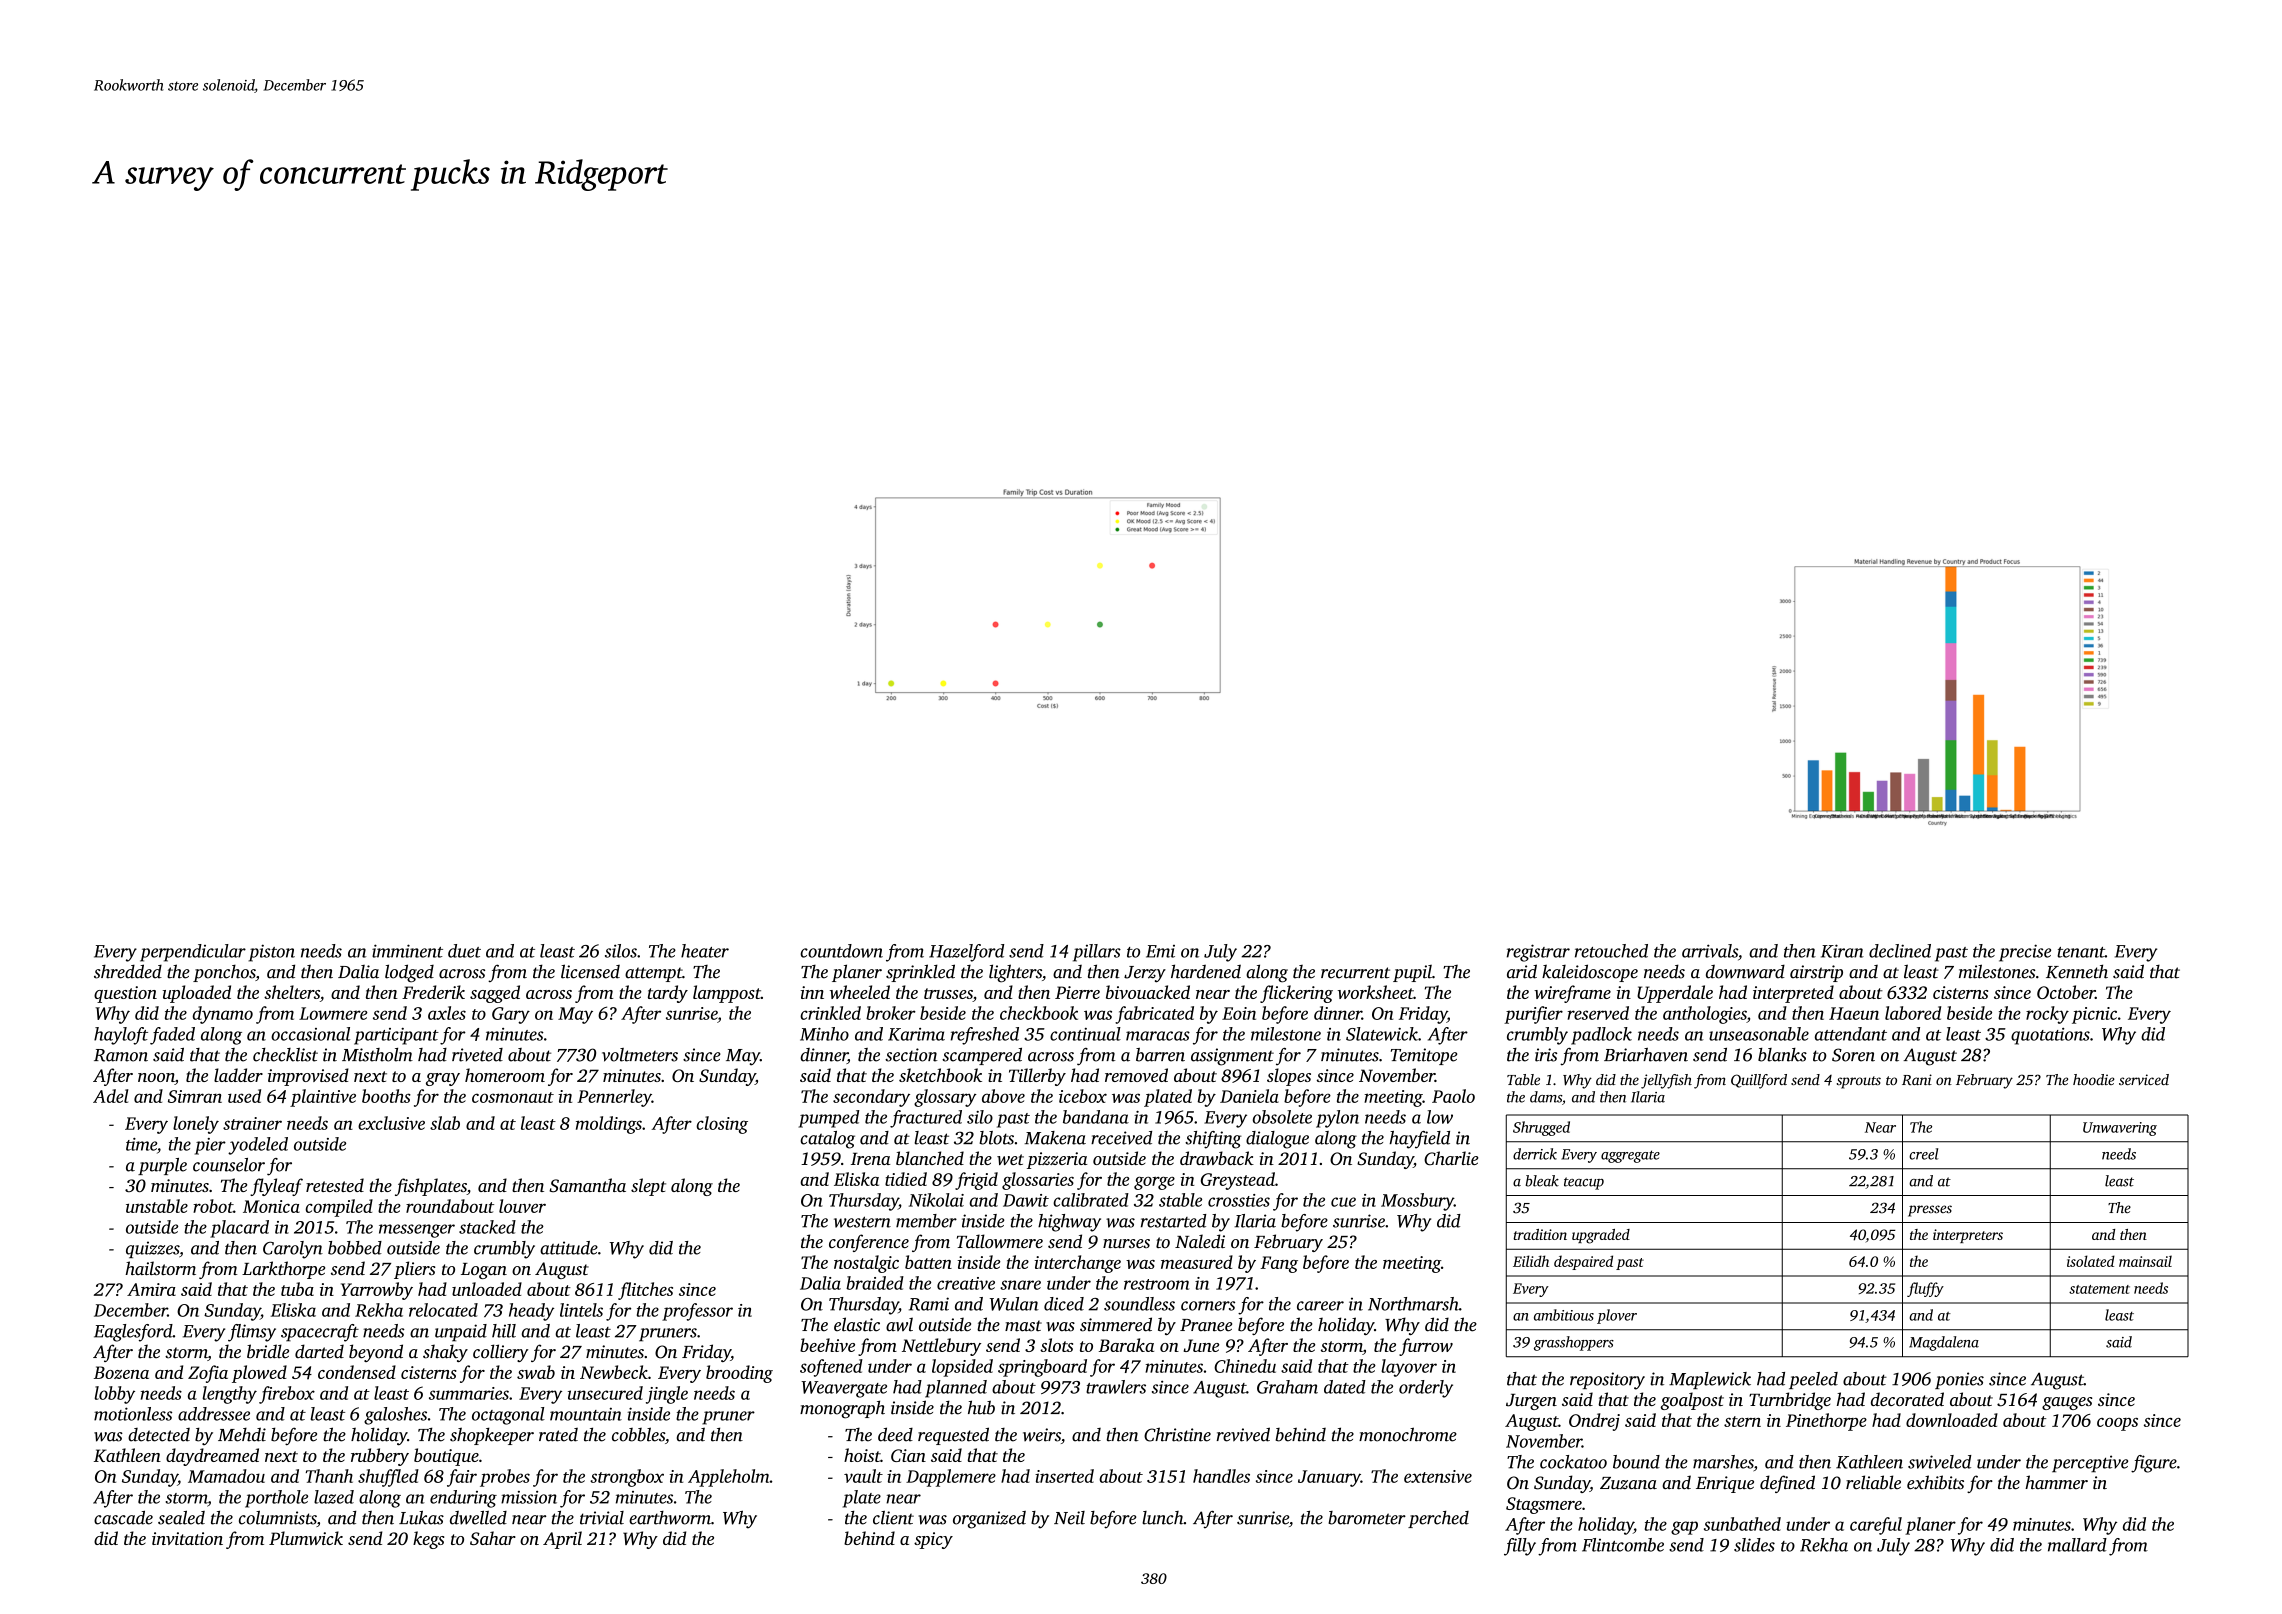 The height and width of the screenshot is (1614, 2282). Describe the element at coordinates (976, 1181) in the screenshot. I see `frigid` at that location.
